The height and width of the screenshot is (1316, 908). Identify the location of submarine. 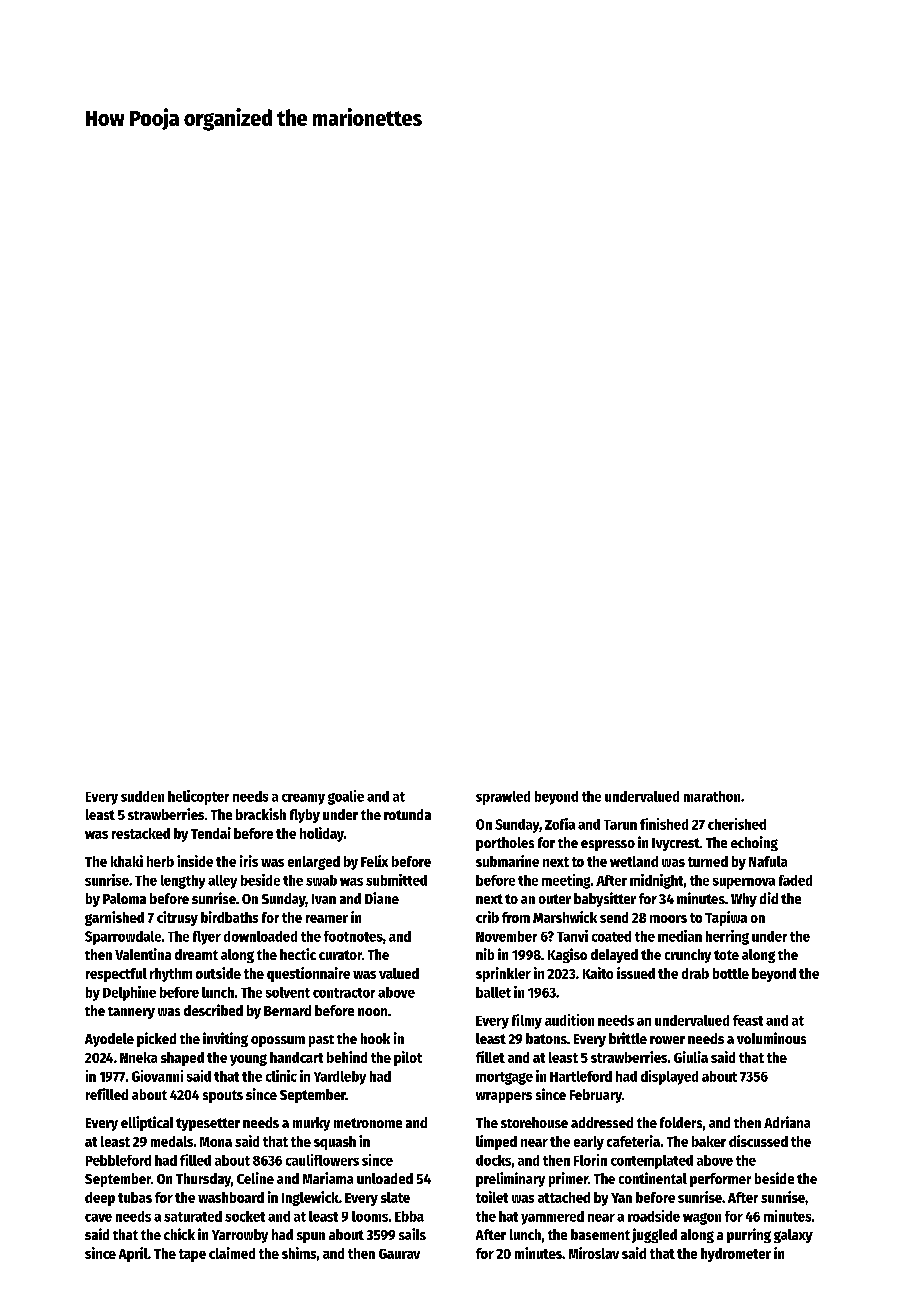
(507, 861).
